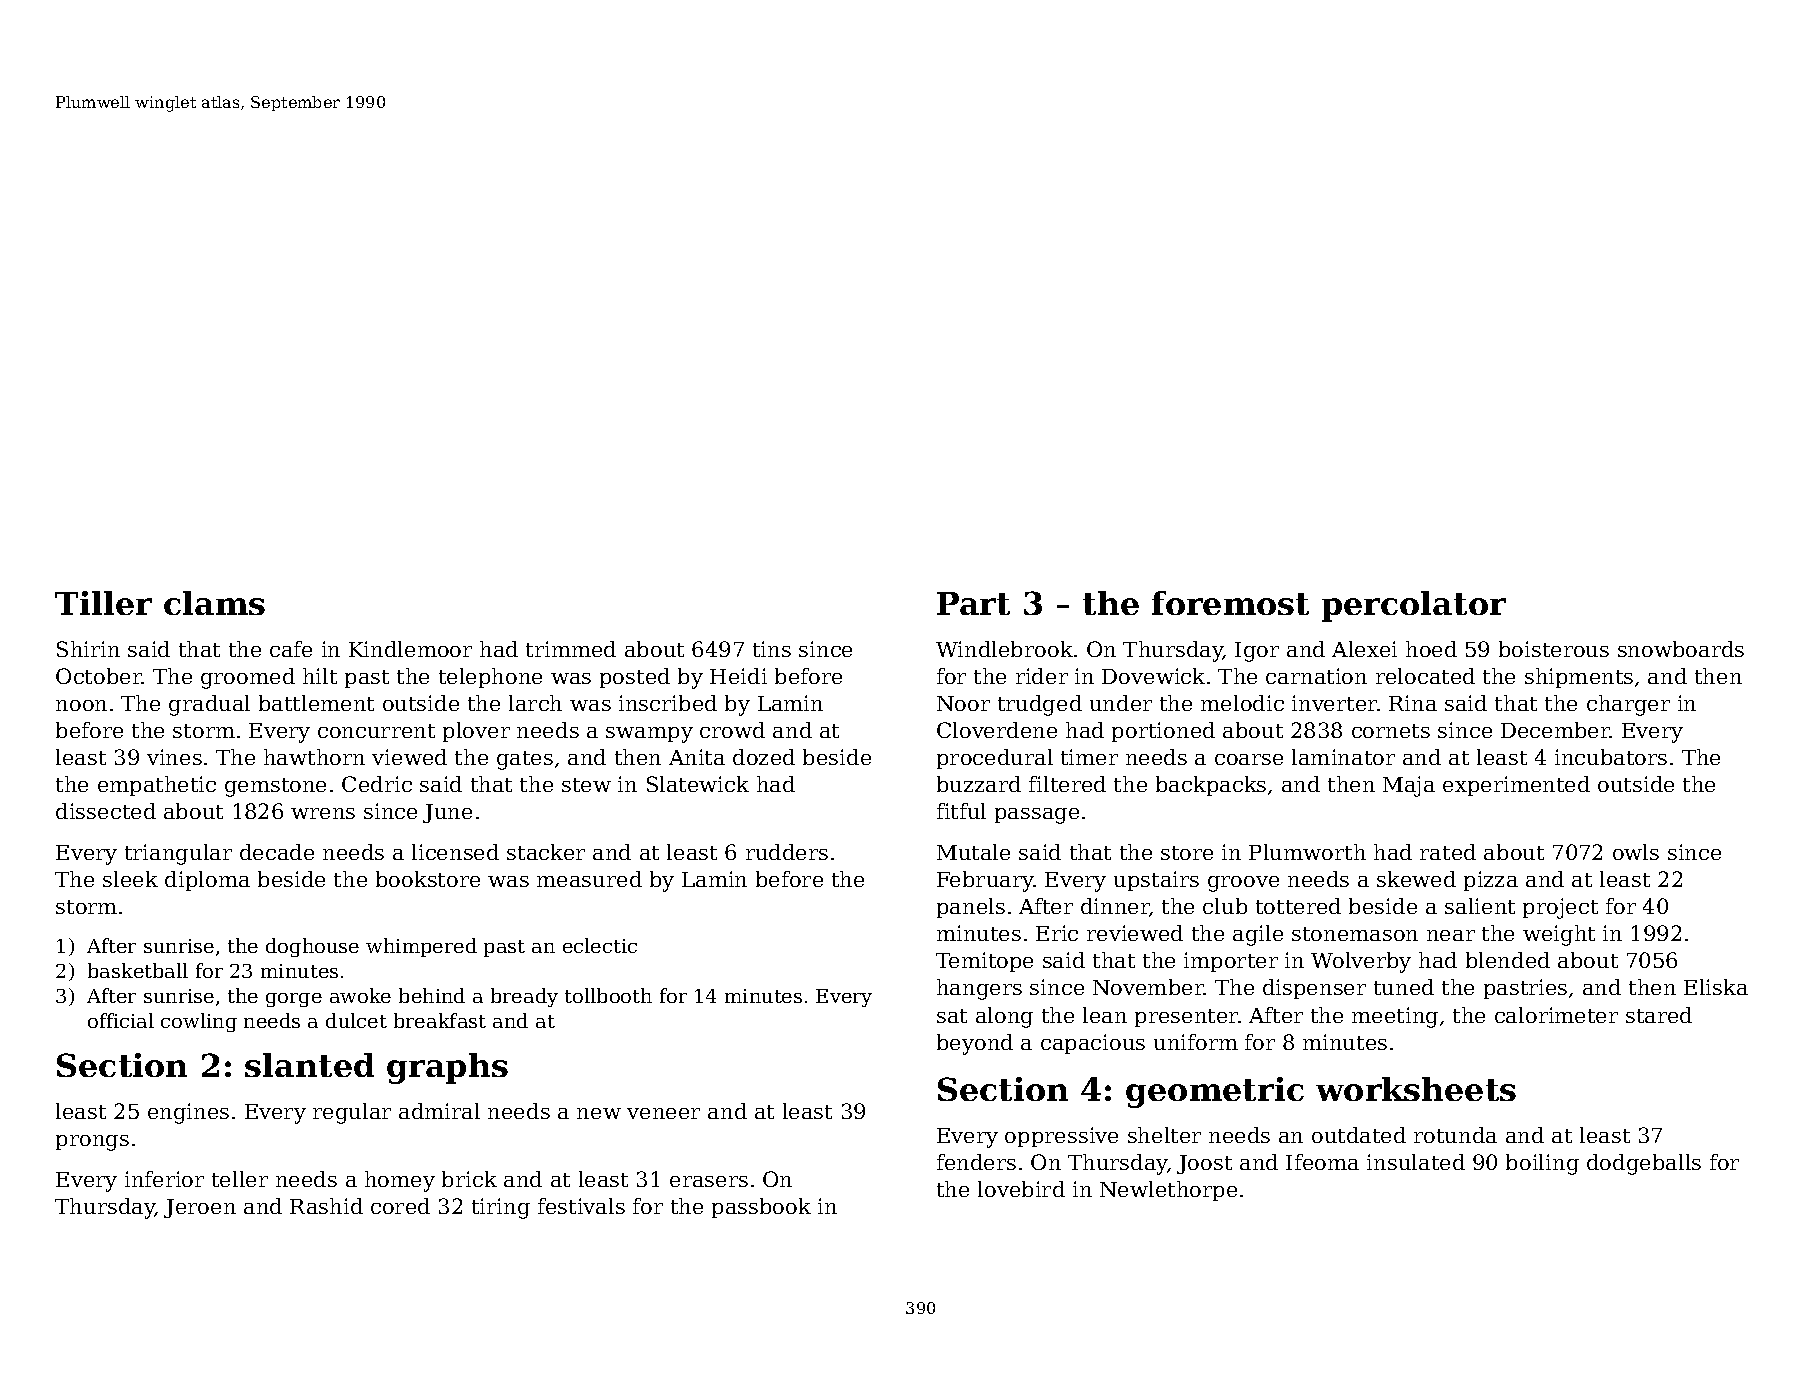  I want to click on clams, so click(214, 603).
